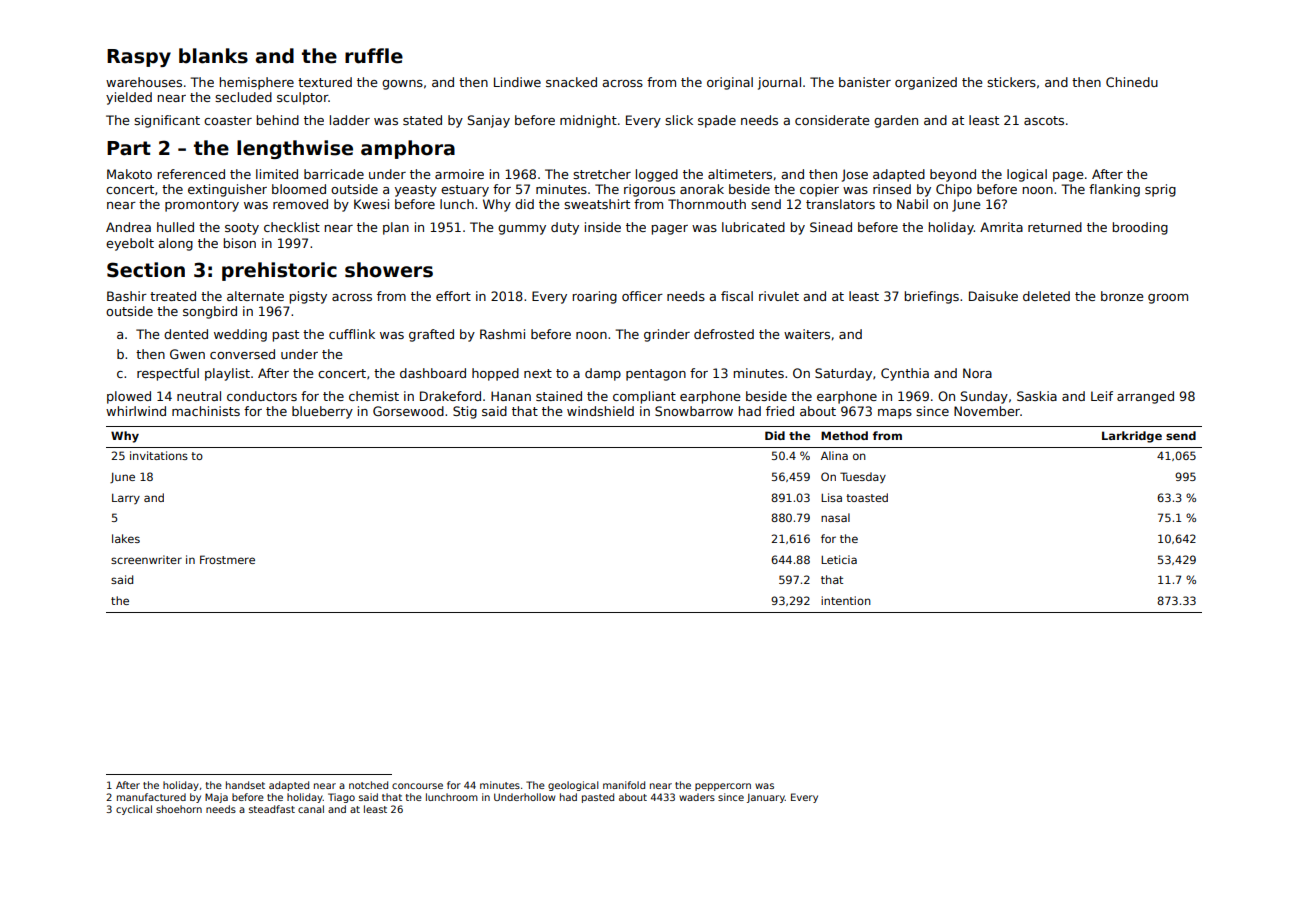  I want to click on Part, so click(129, 148).
